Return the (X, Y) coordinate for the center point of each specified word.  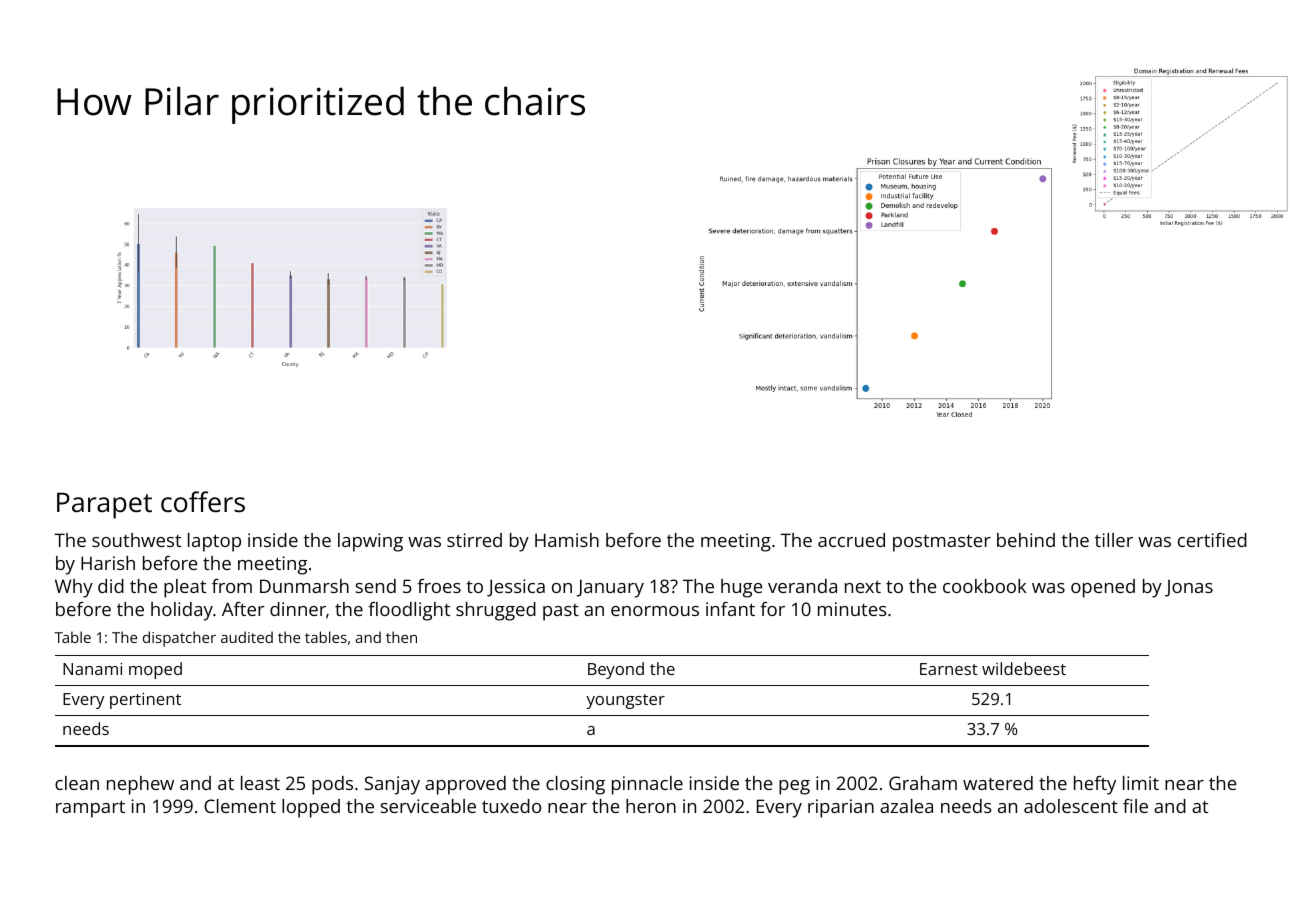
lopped (311, 808)
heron (651, 806)
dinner (298, 609)
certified (1212, 540)
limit (1141, 783)
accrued (851, 540)
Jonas (1189, 588)
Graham (923, 783)
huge (741, 588)
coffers (203, 502)
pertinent (145, 701)
